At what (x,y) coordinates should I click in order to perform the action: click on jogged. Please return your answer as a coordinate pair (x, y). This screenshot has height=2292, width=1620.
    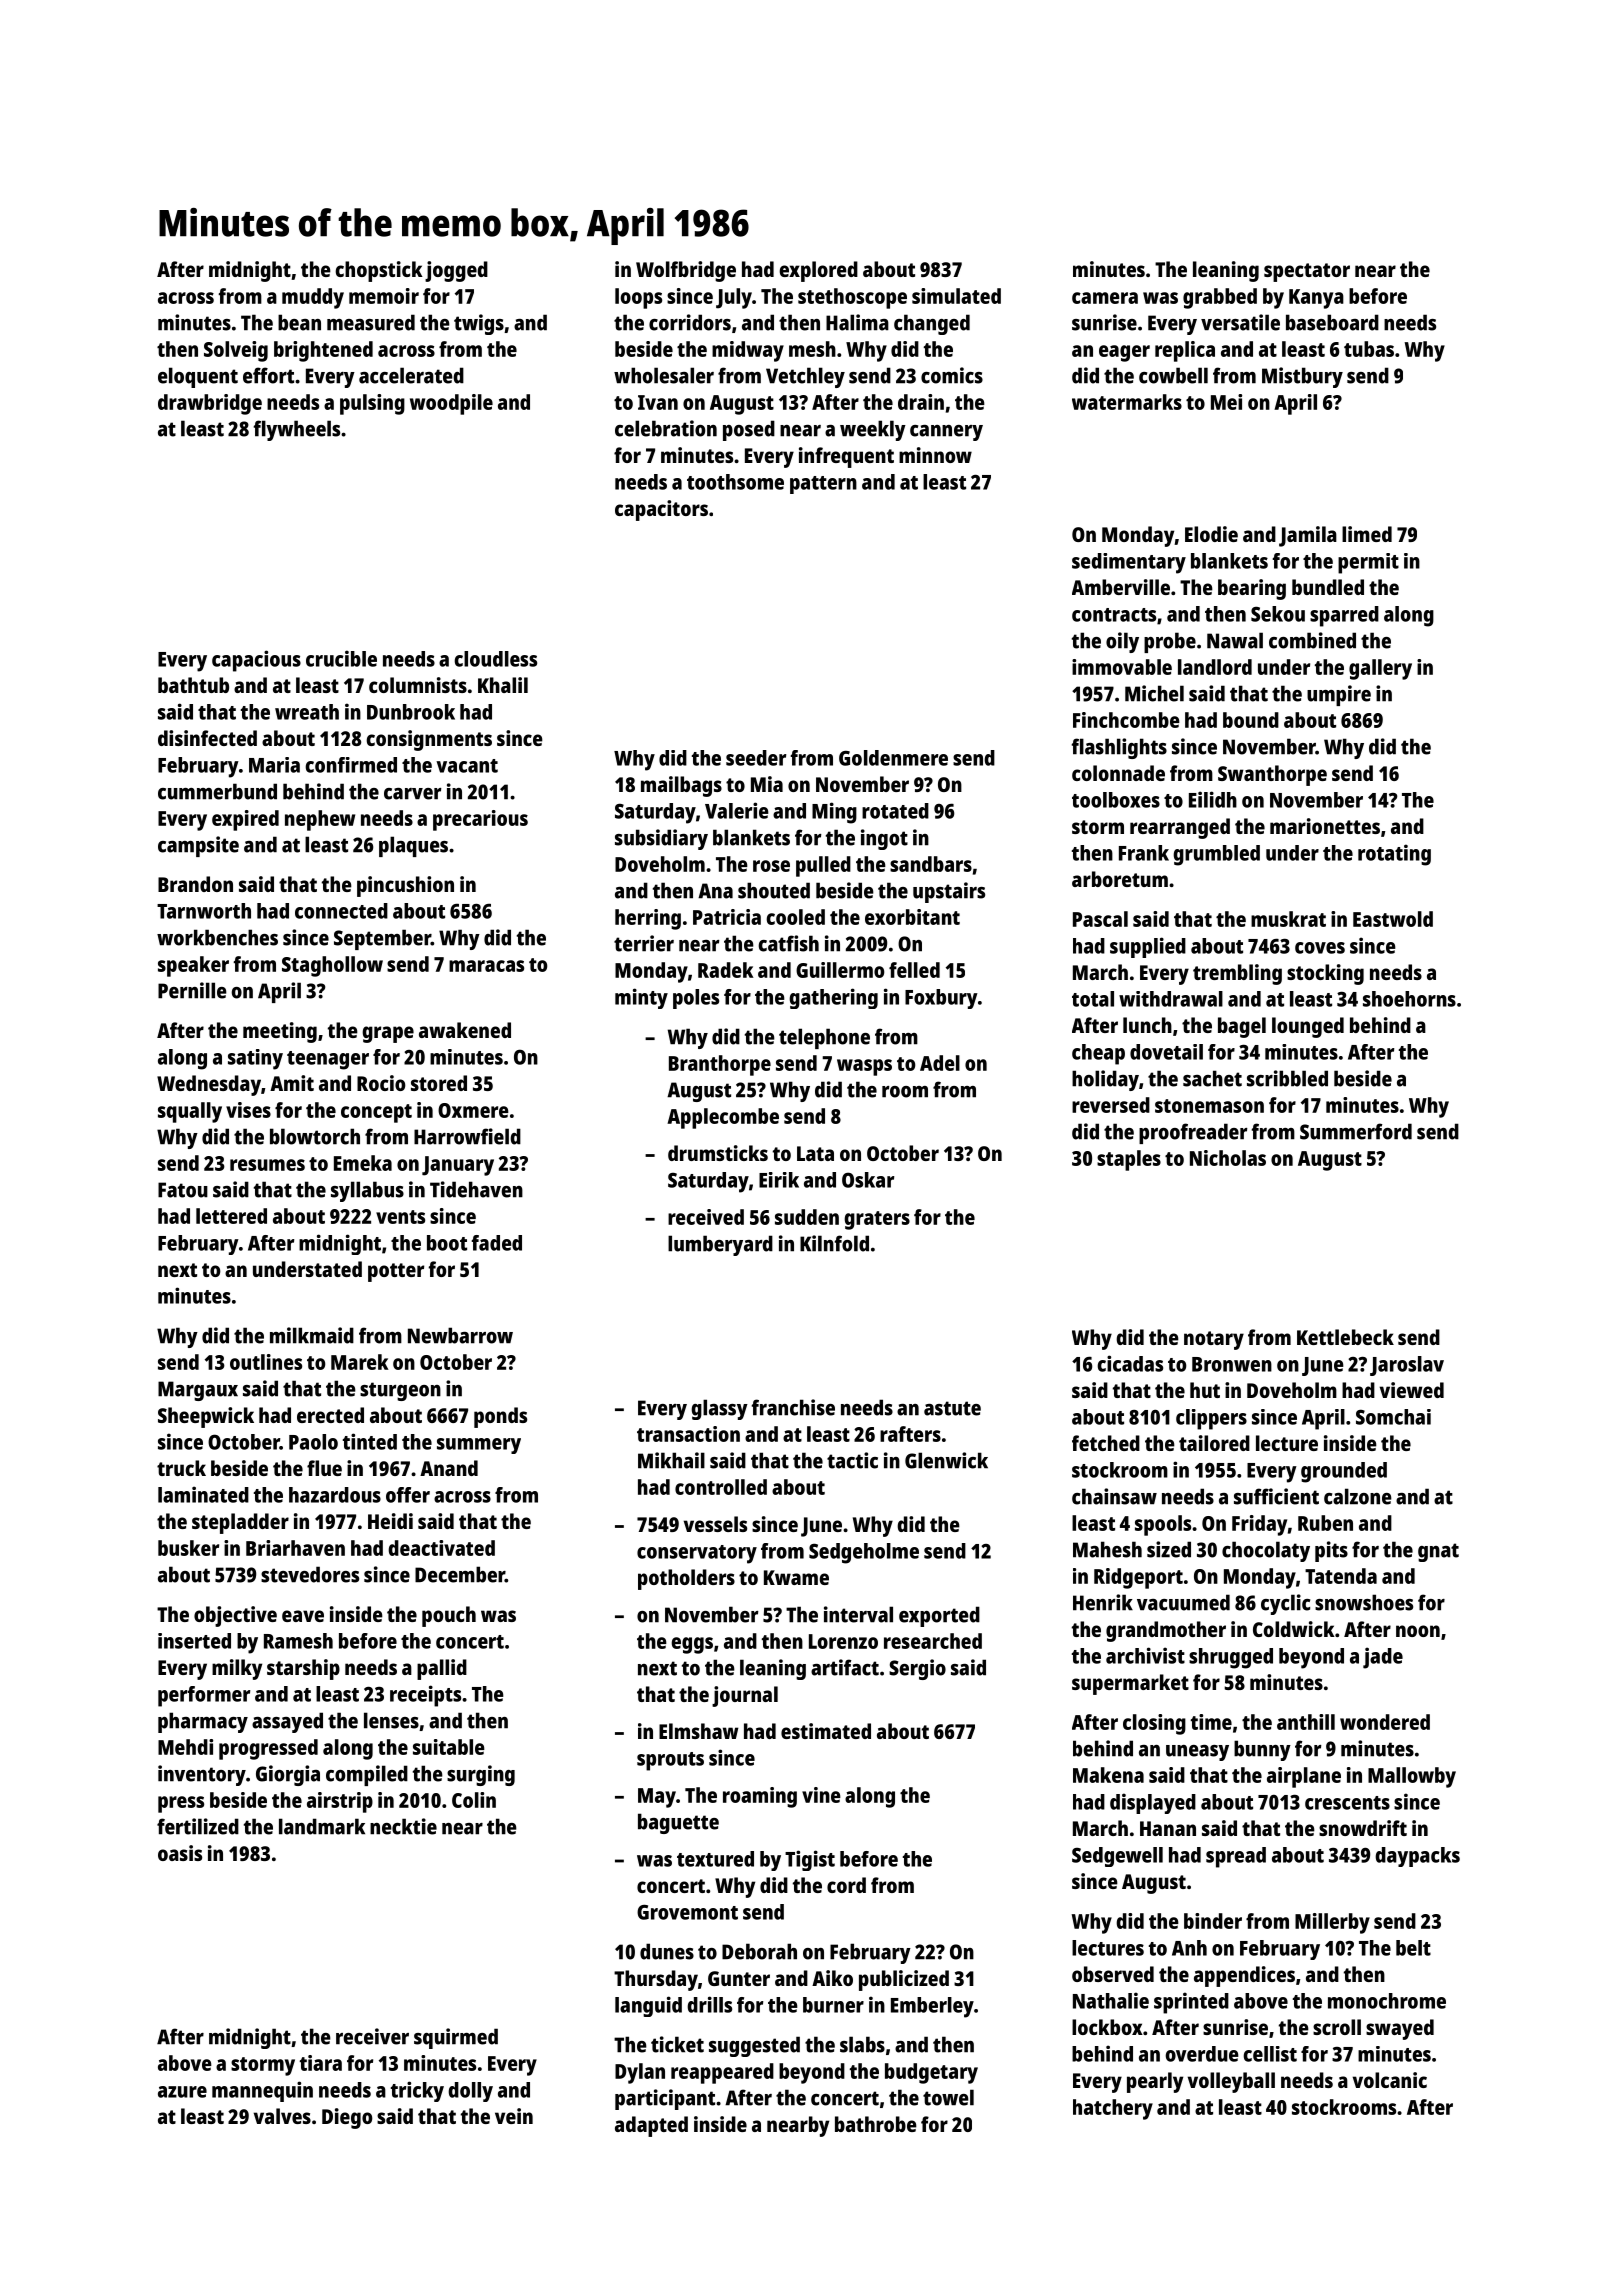
    Looking at the image, I should click on (456, 271).
